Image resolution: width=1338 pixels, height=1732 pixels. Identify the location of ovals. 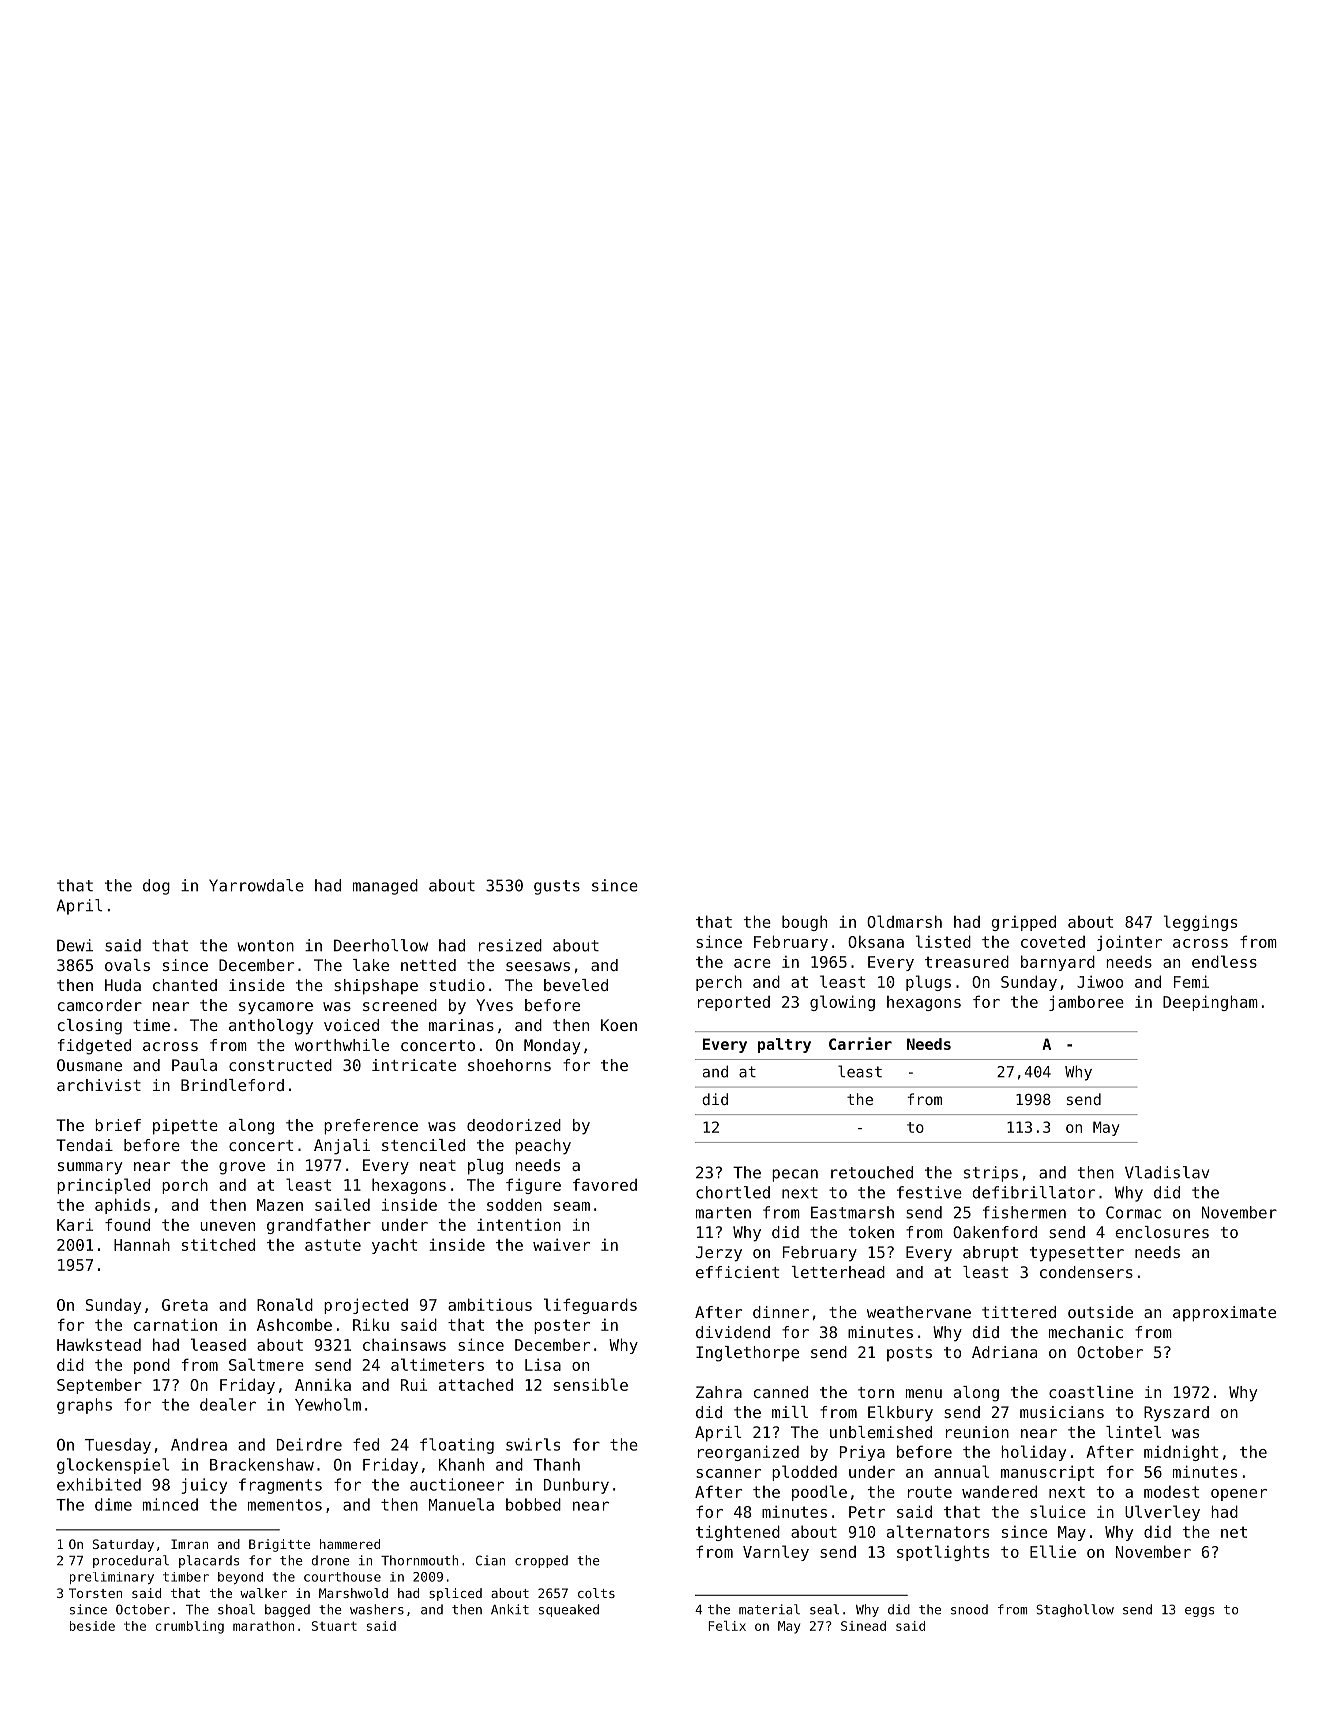
(127, 965).
